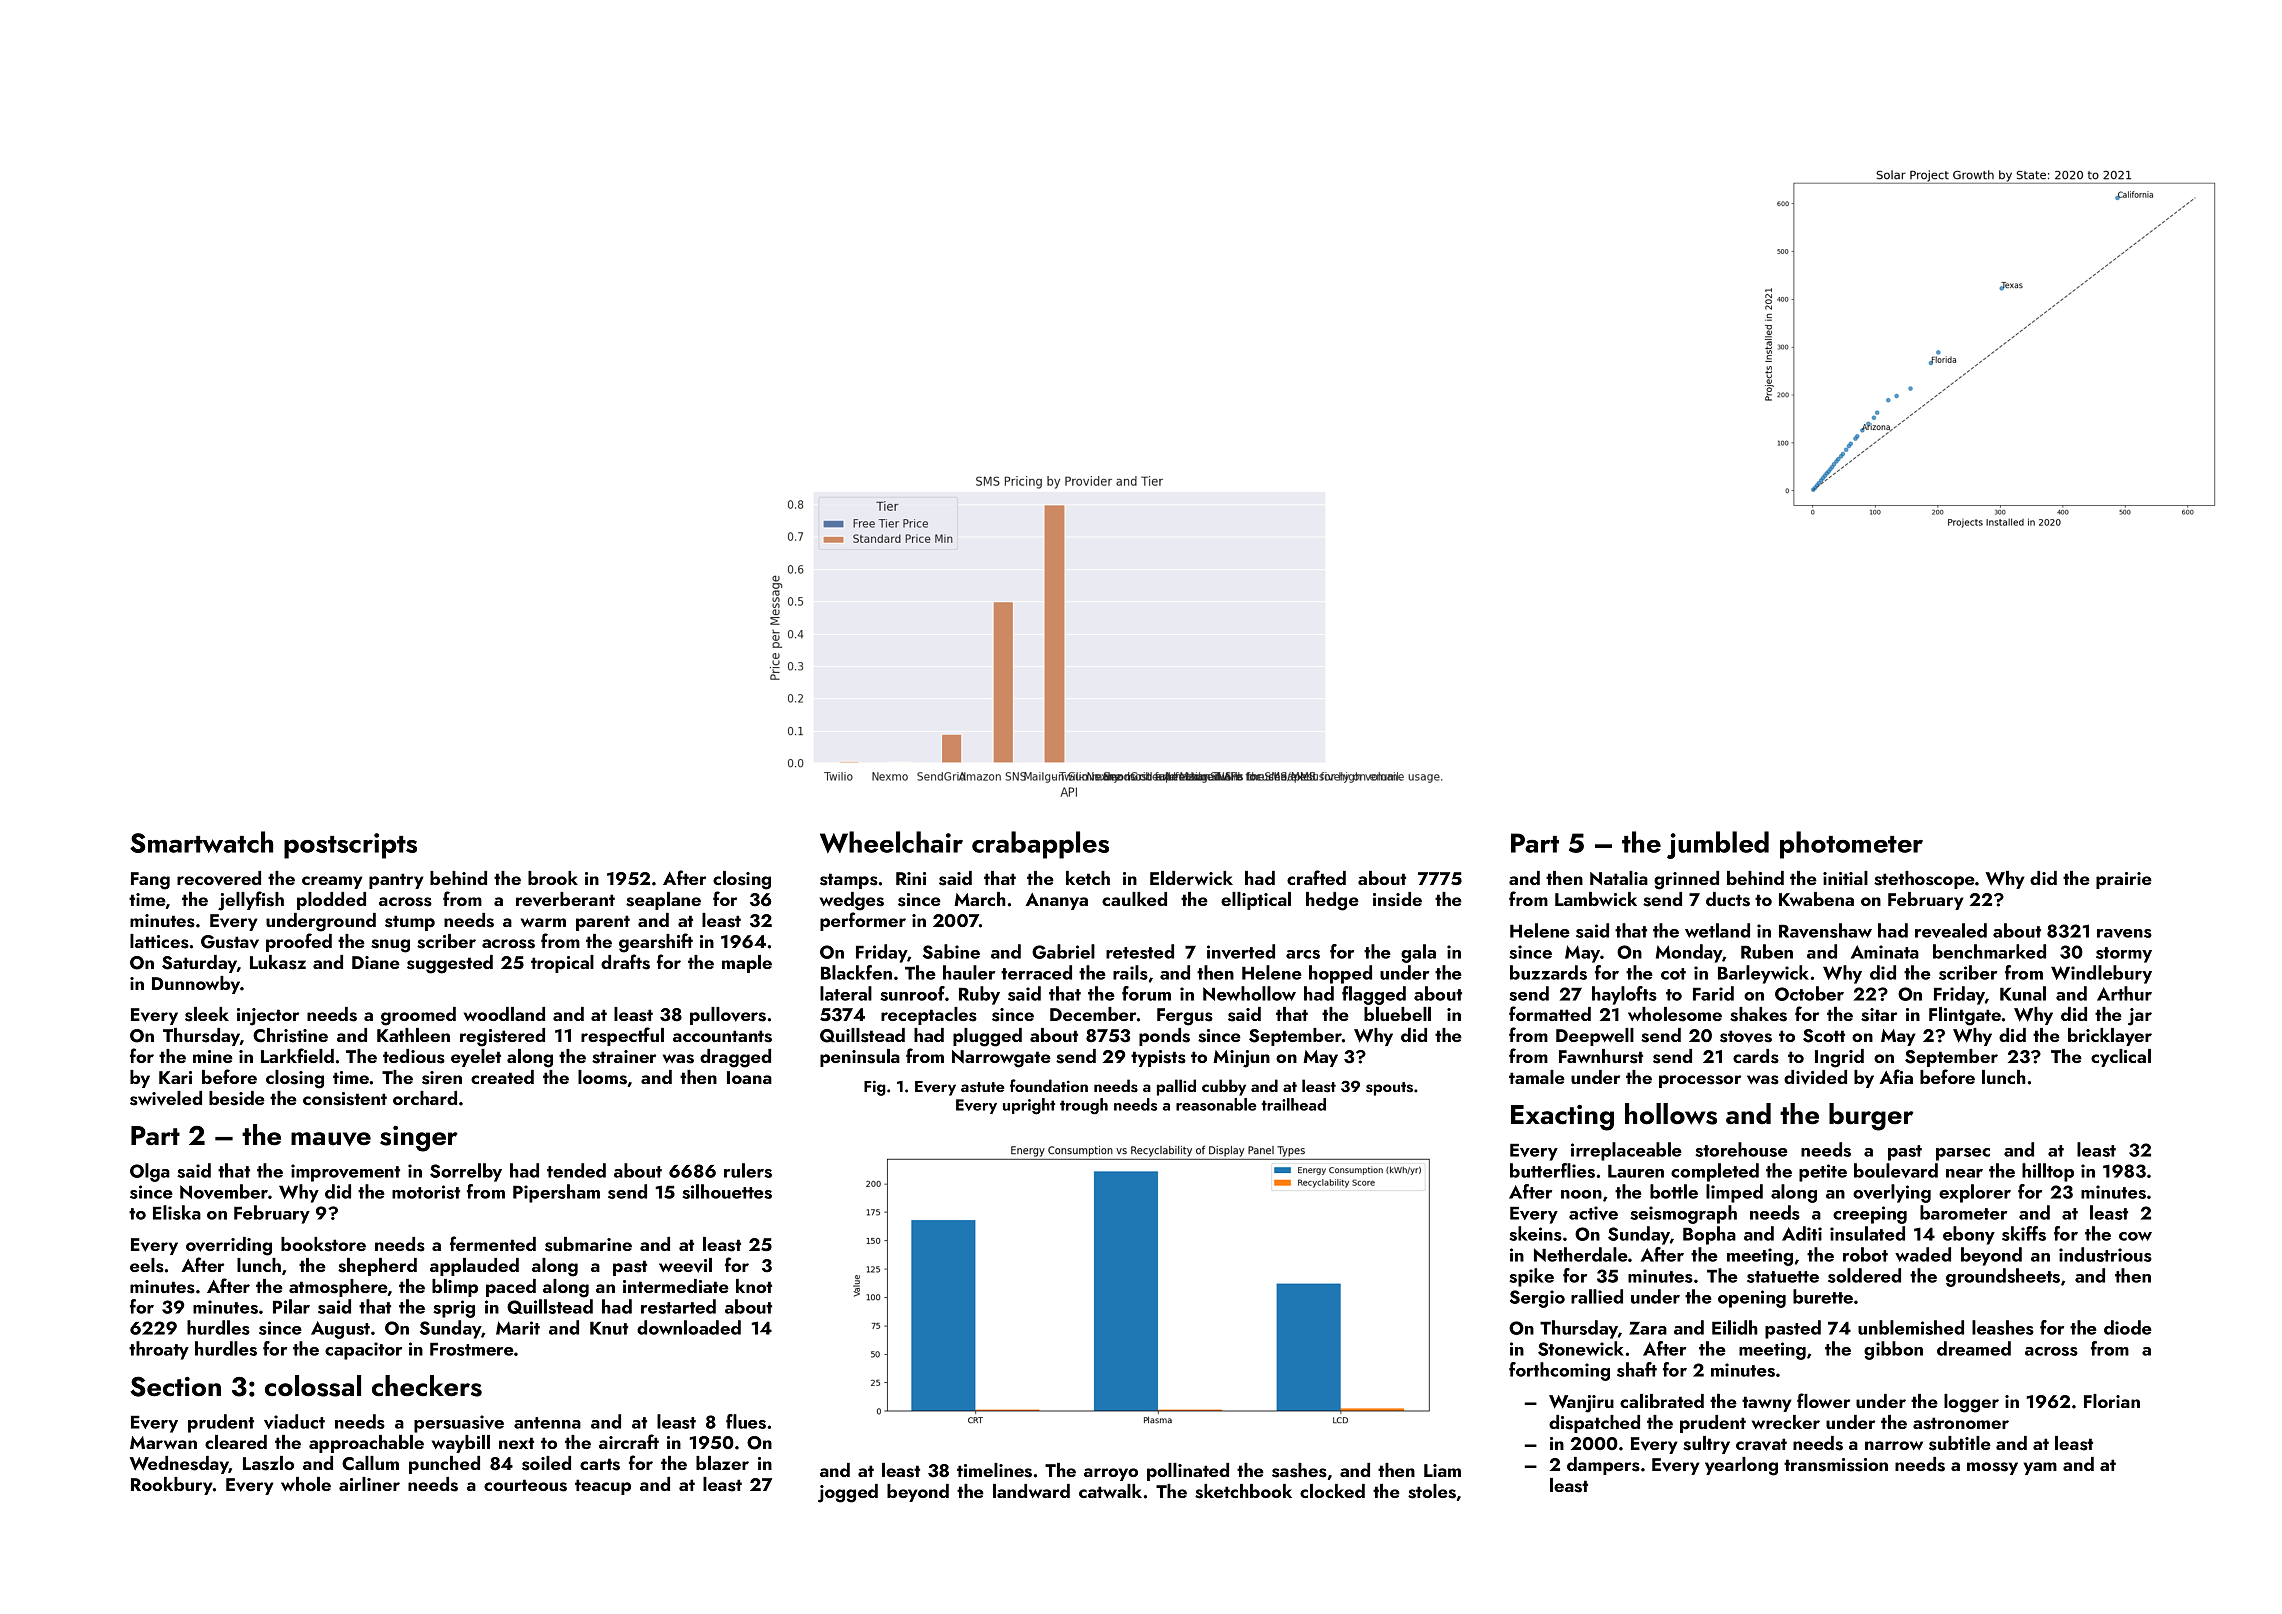 This screenshot has height=1614, width=2282. I want to click on Fergus, so click(1185, 1017).
